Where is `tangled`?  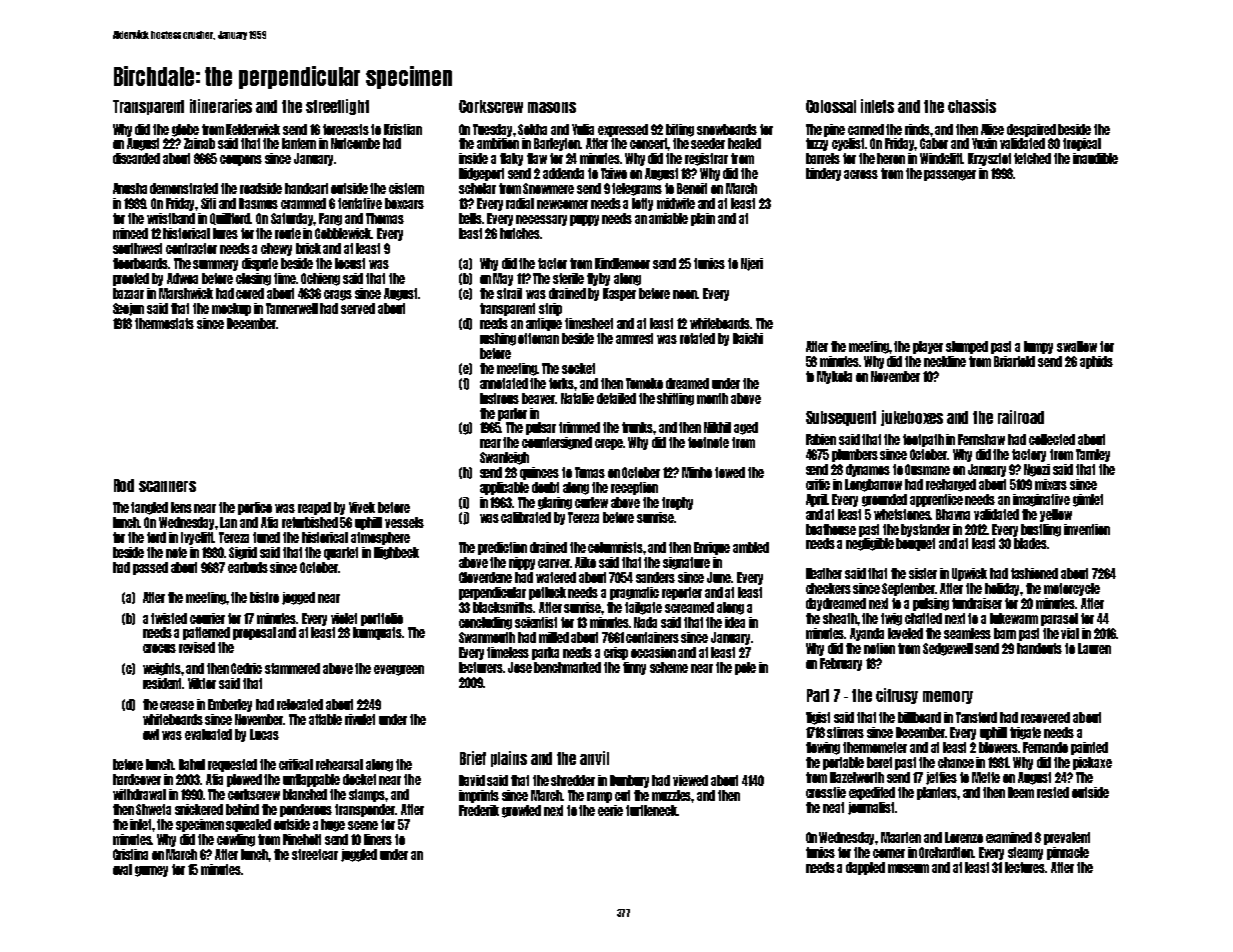 tangled is located at coordinates (149, 508).
